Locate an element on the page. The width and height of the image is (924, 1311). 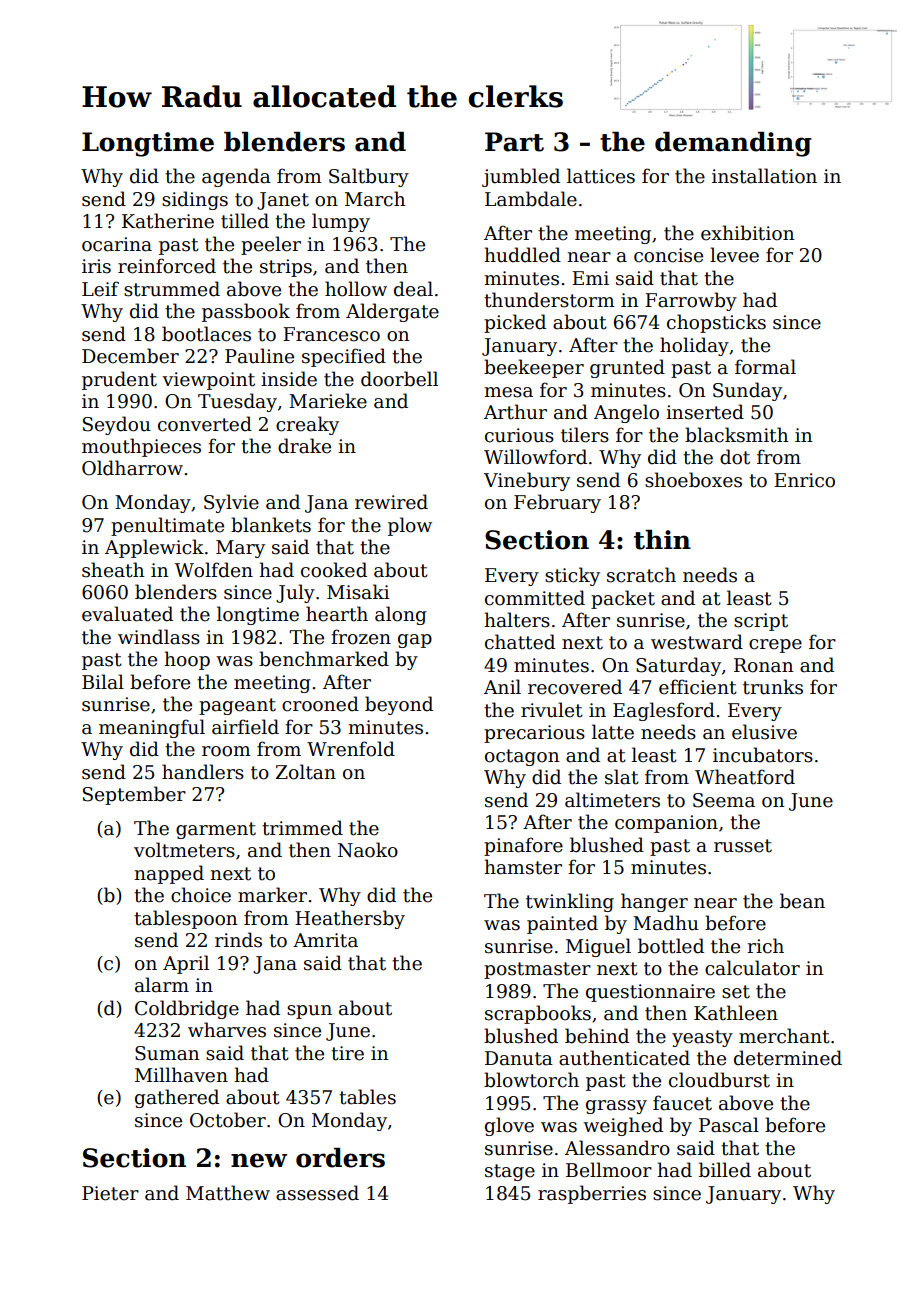
sticky is located at coordinates (572, 576).
